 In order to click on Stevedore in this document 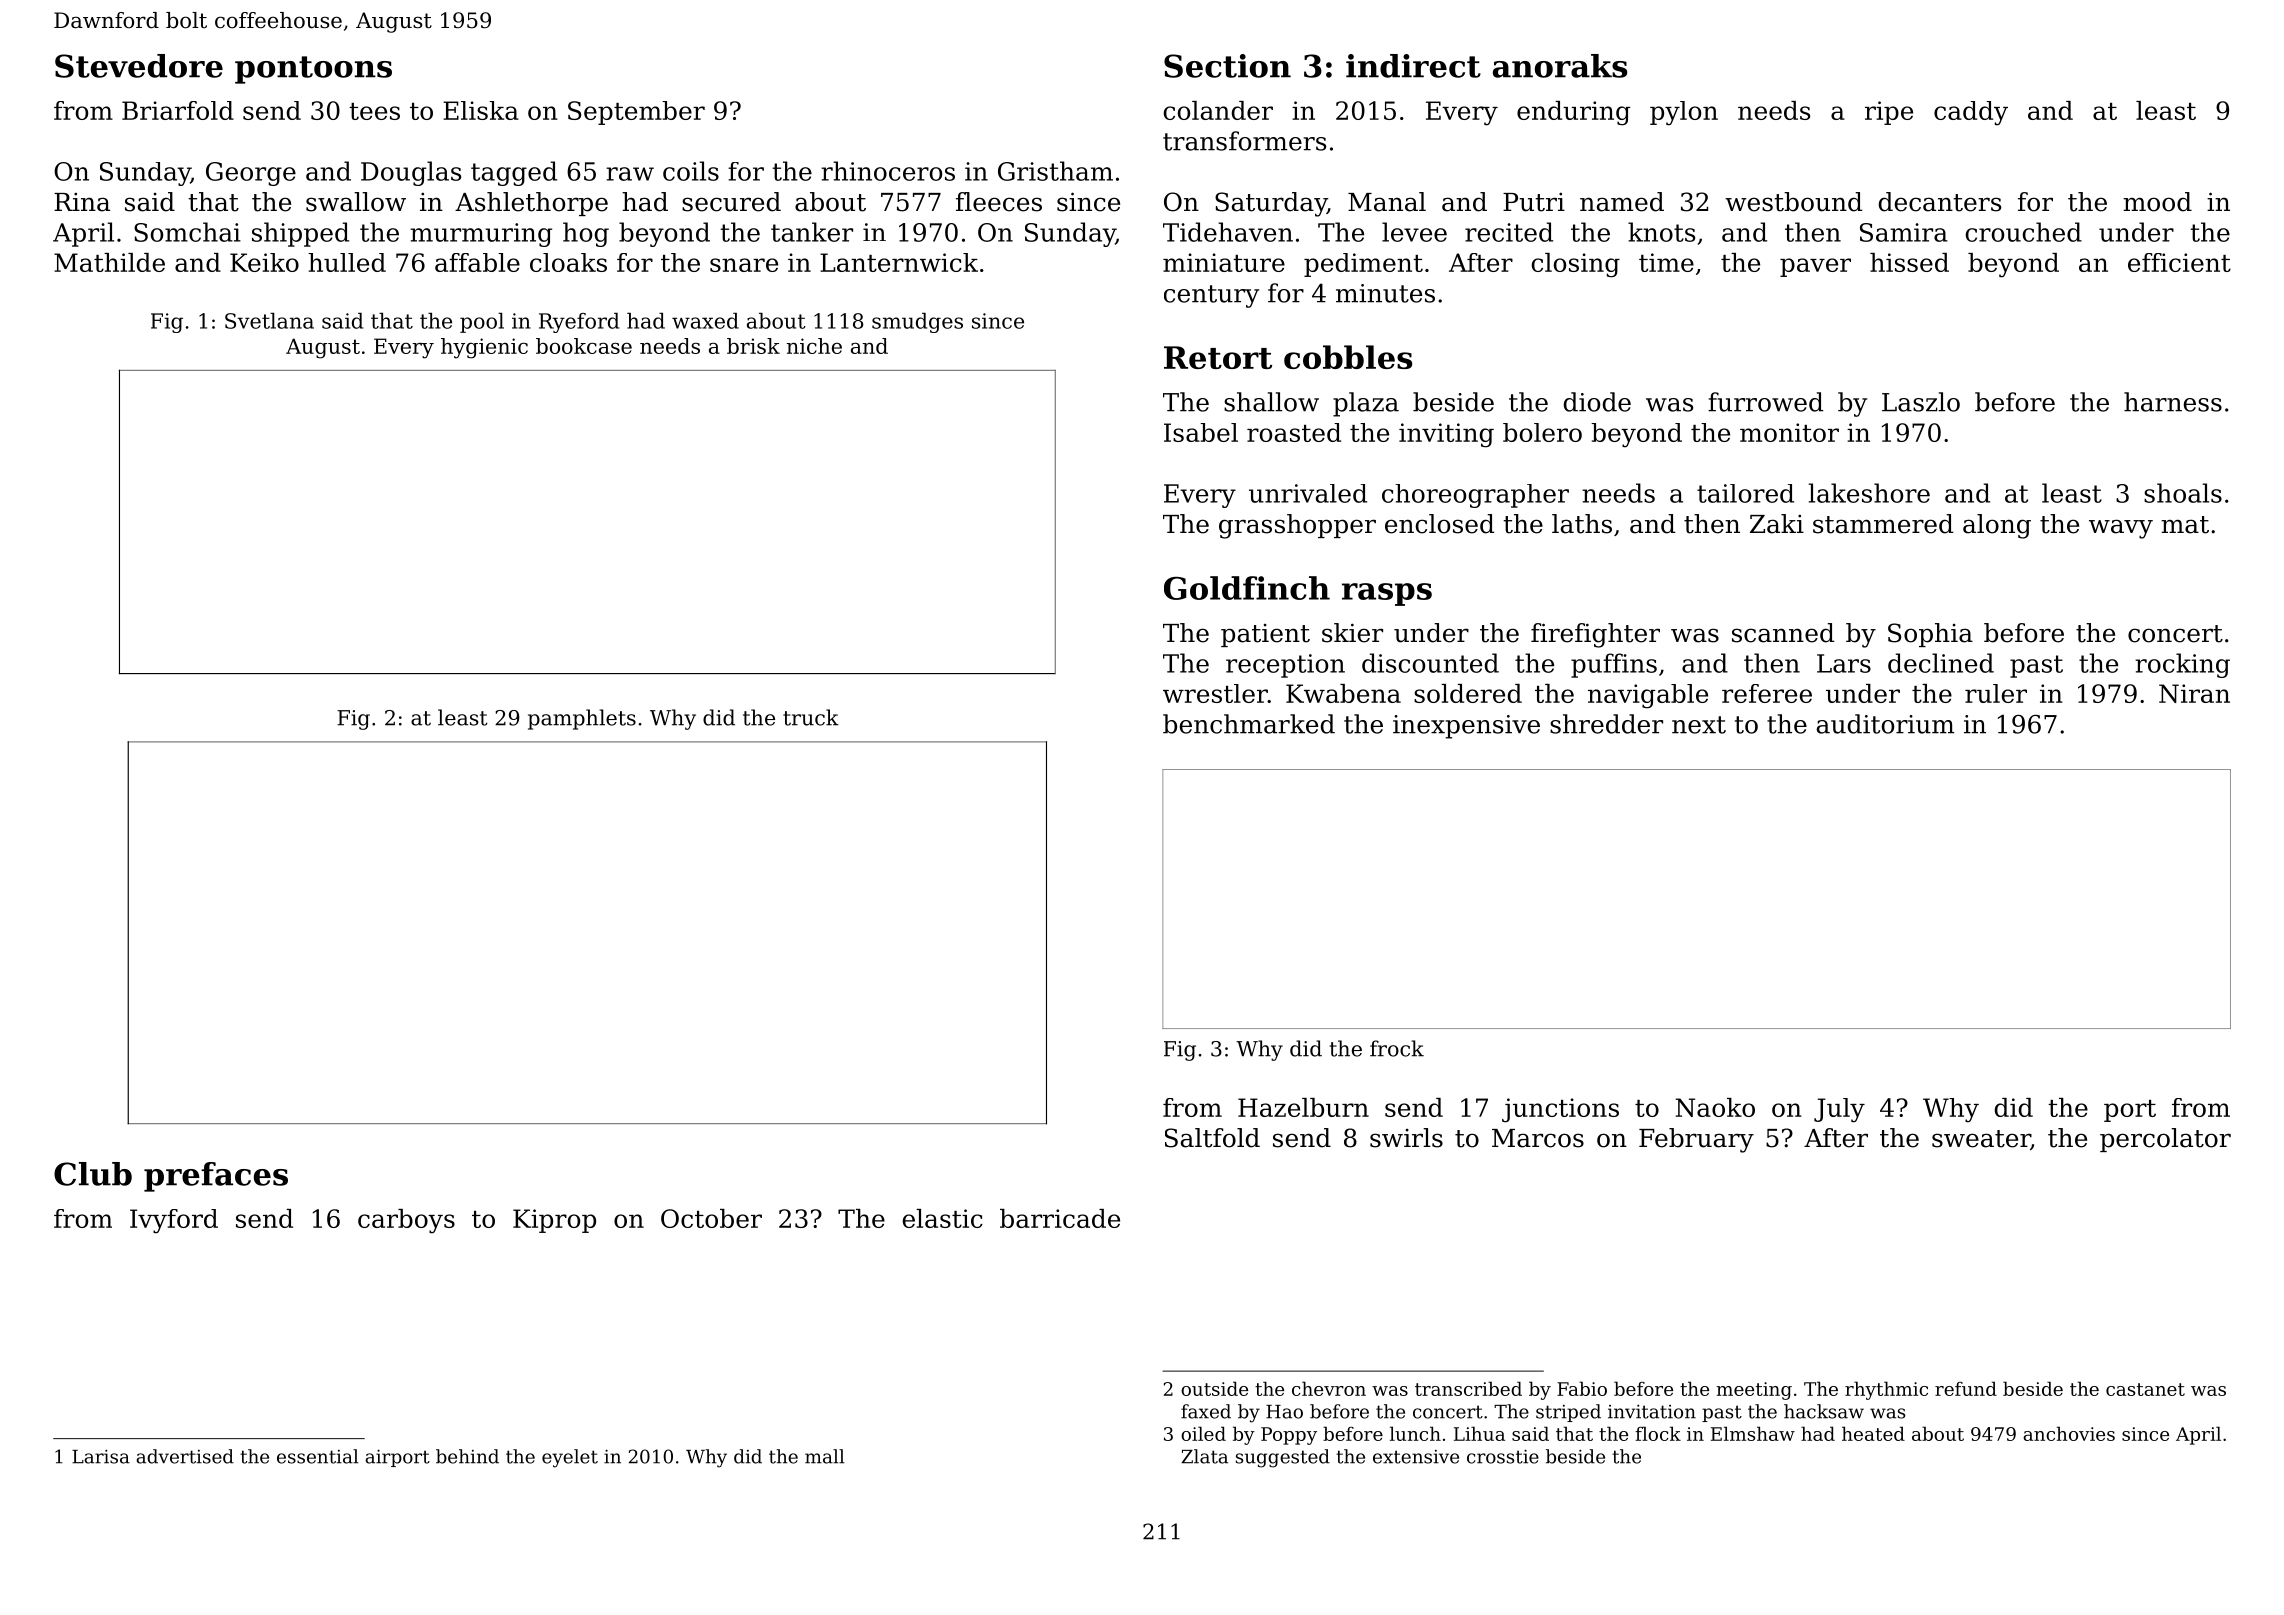, I will do `click(139, 66)`.
